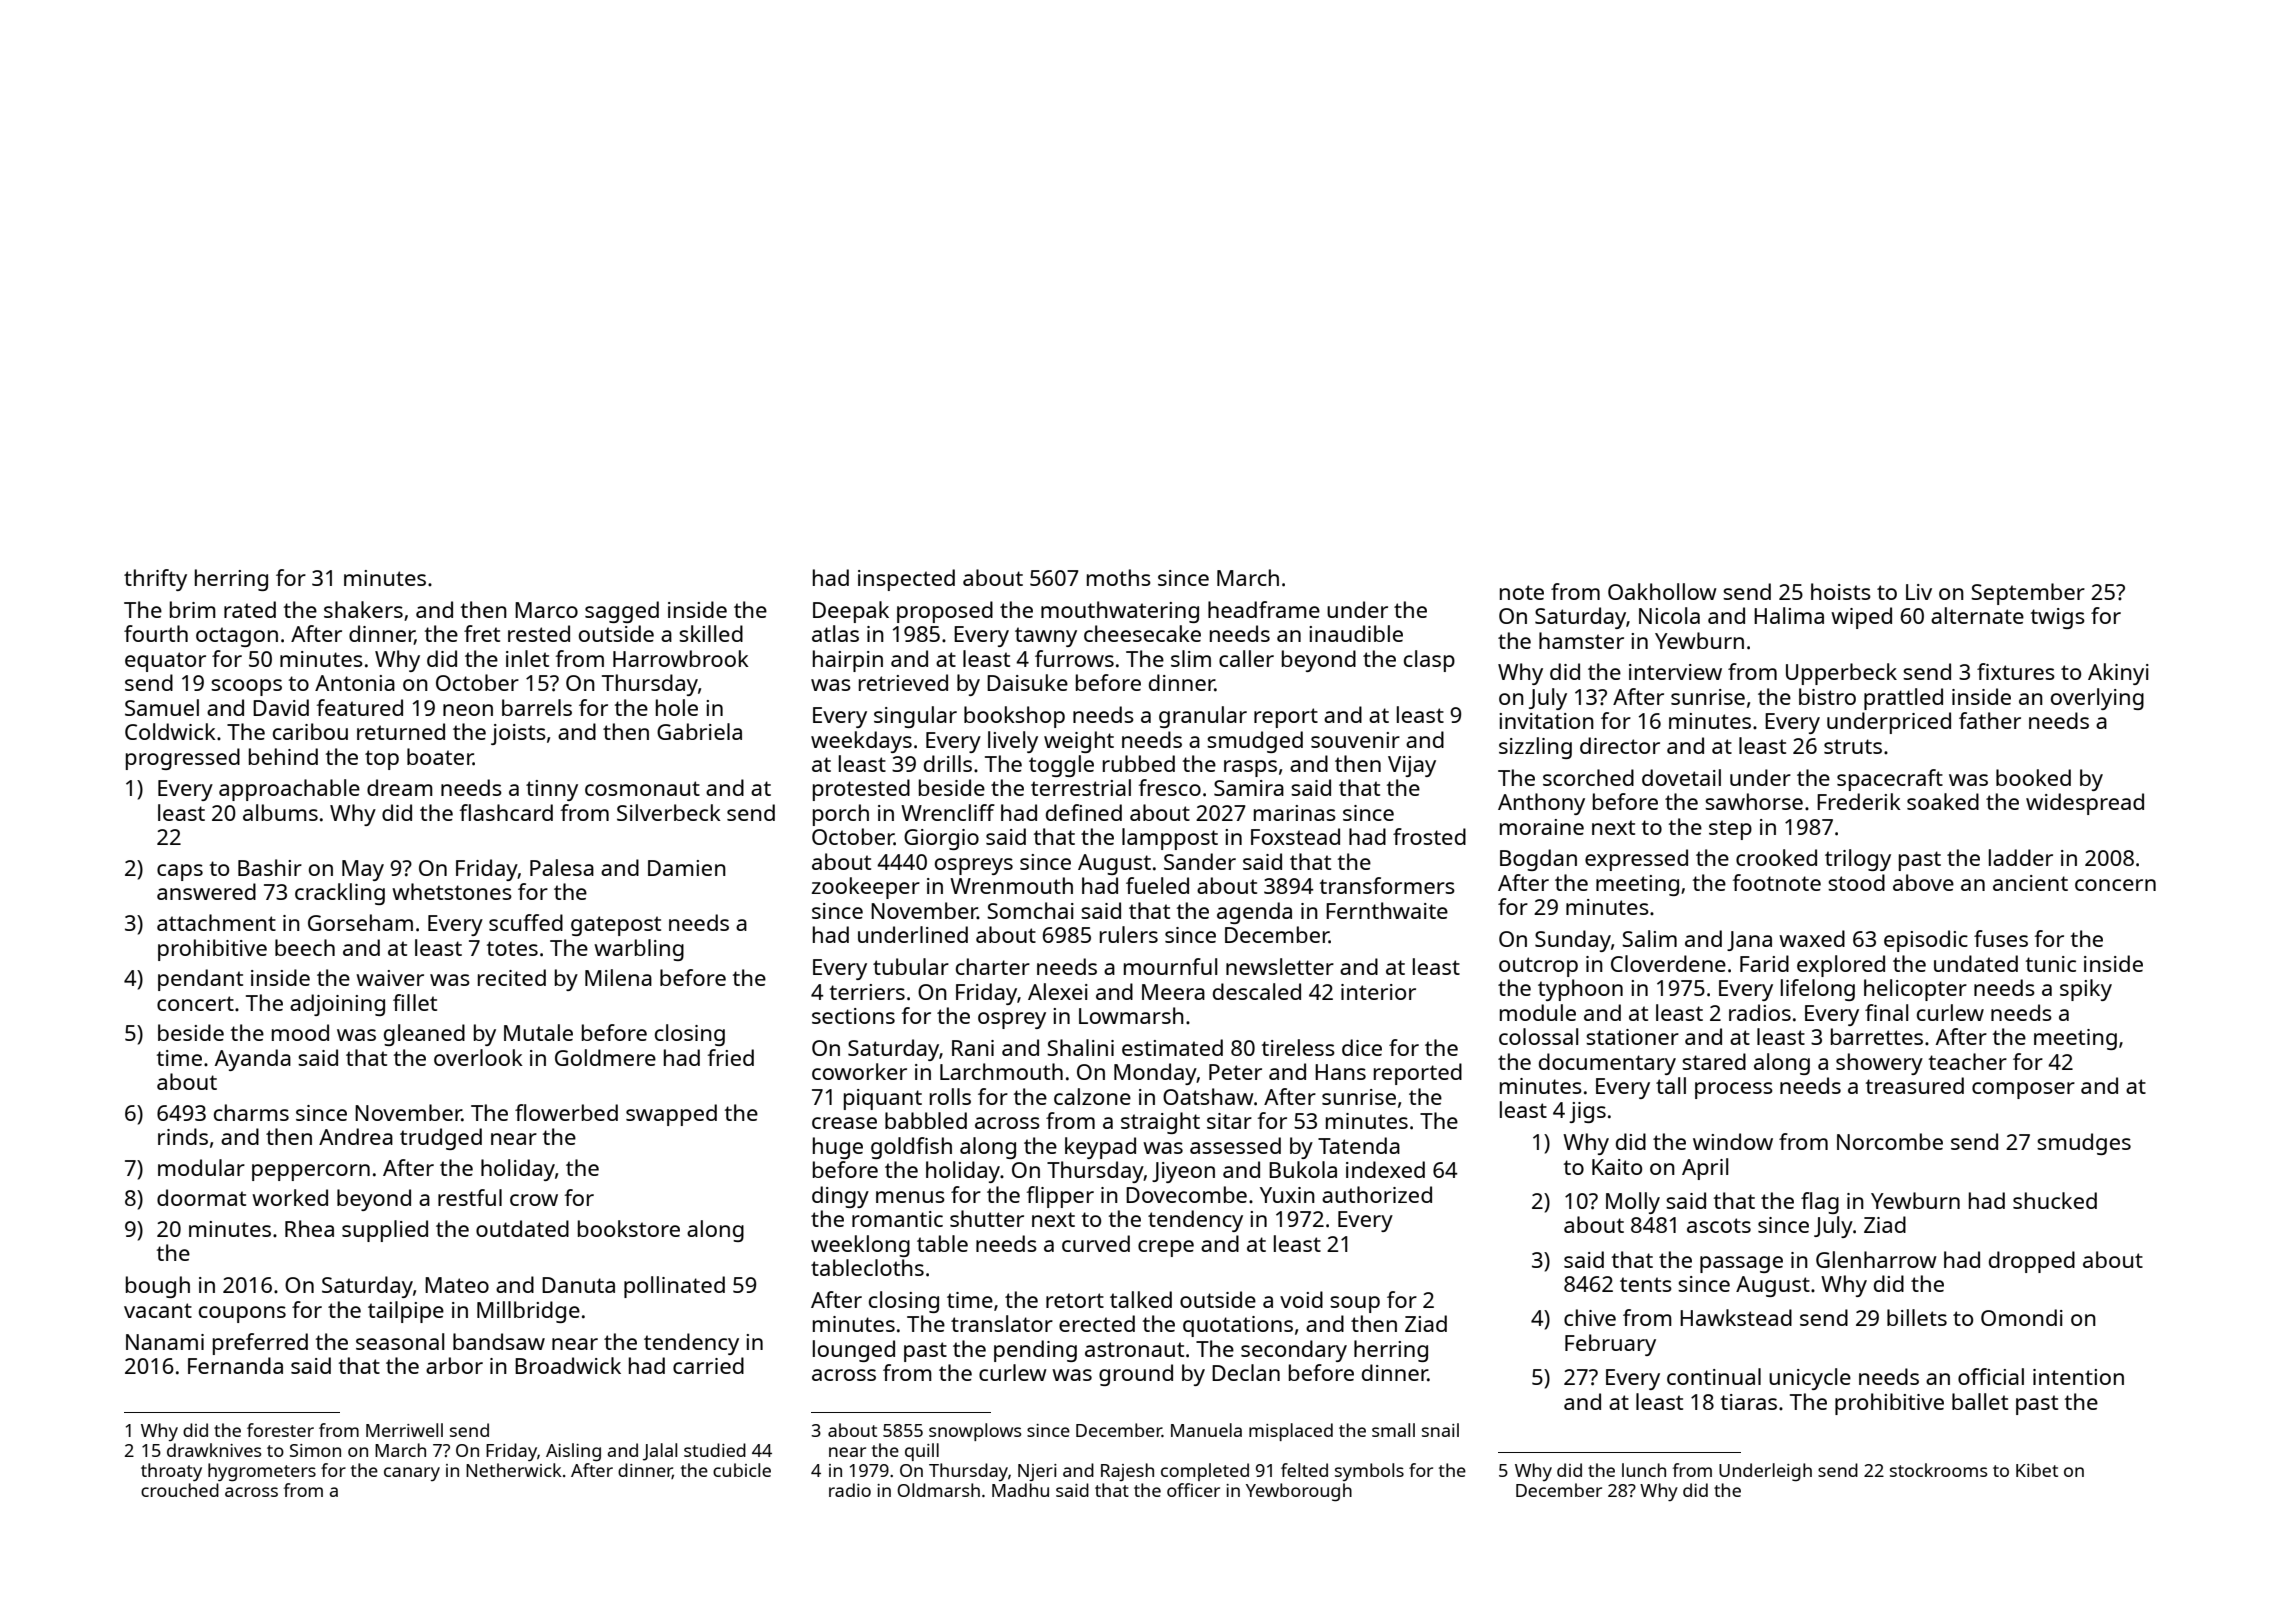 The height and width of the image is (1614, 2282). What do you see at coordinates (1200, 861) in the image?
I see `Sander` at bounding box center [1200, 861].
